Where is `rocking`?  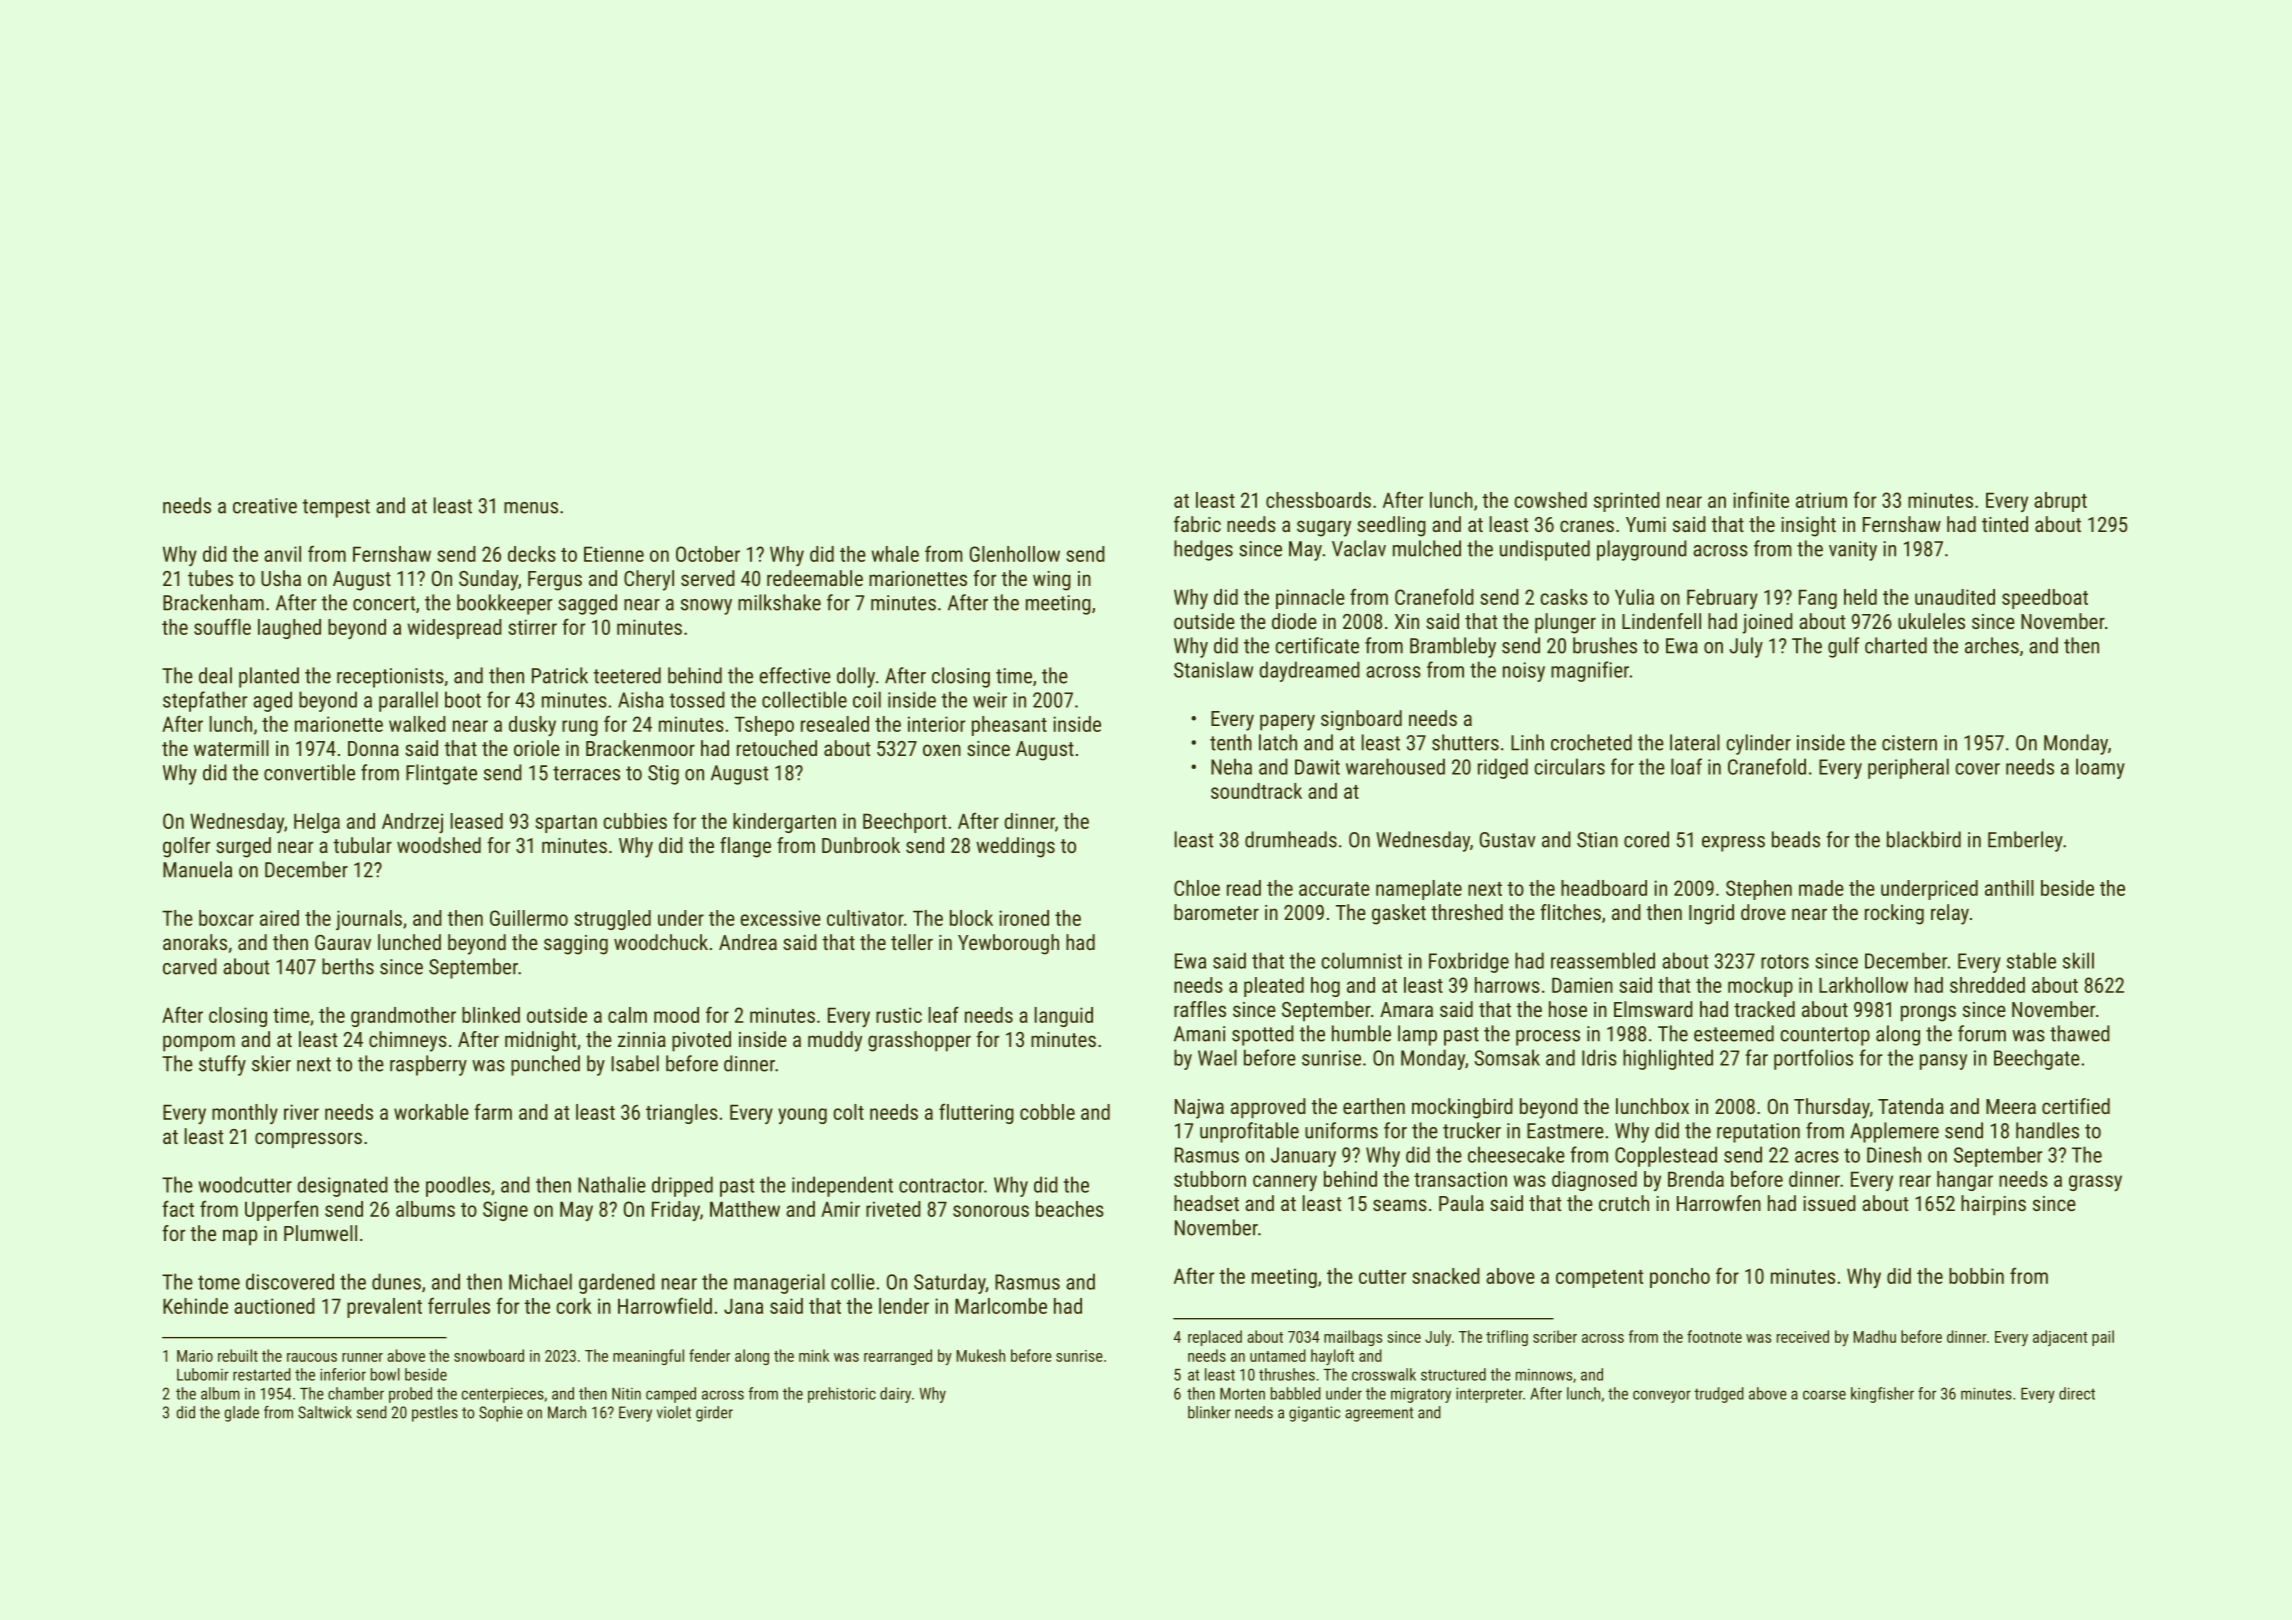
rocking is located at coordinates (1894, 914).
